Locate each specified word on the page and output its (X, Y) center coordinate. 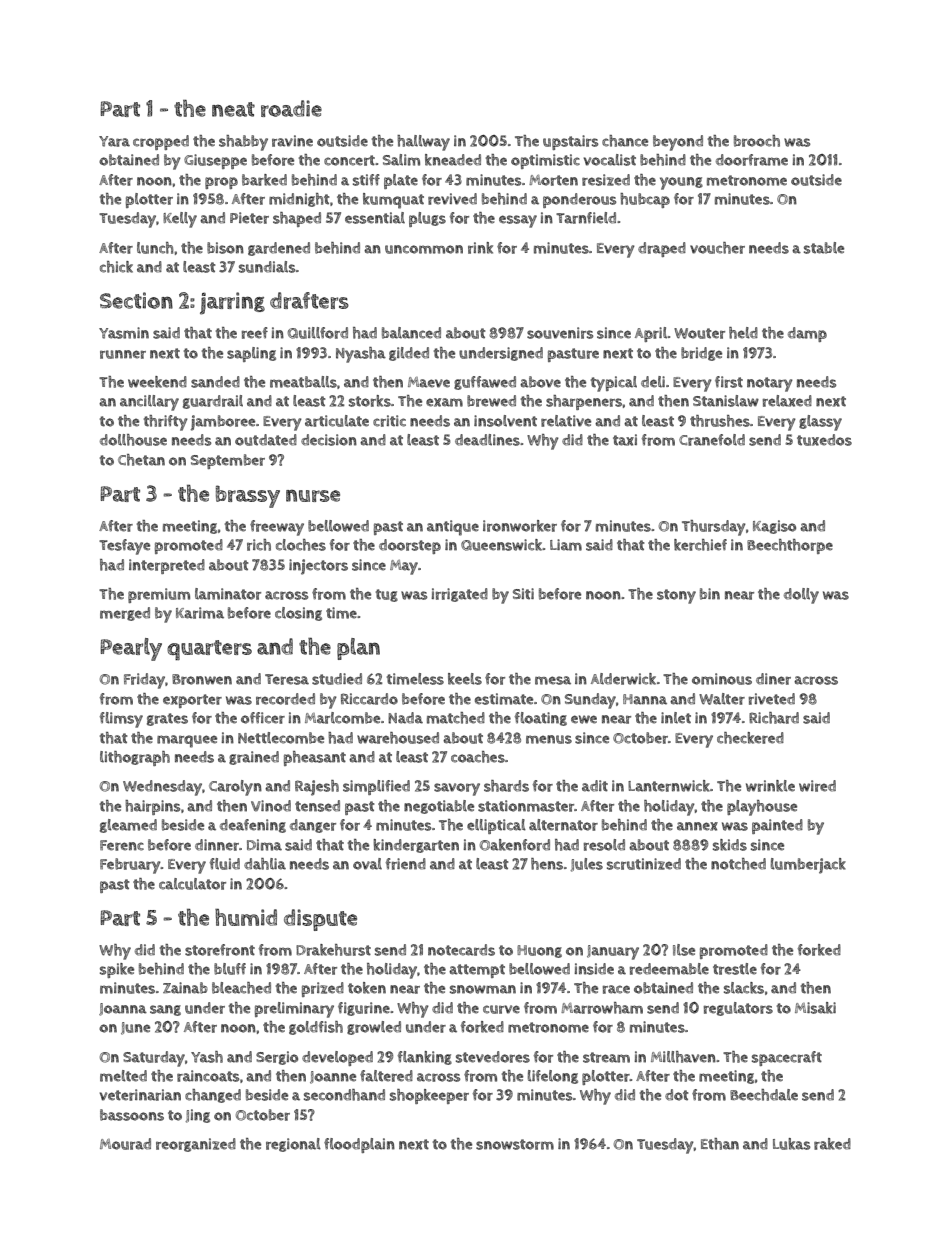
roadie (291, 108)
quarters (209, 650)
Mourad (125, 1144)
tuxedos (824, 440)
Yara (114, 141)
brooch (757, 141)
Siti (523, 594)
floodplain (359, 1145)
